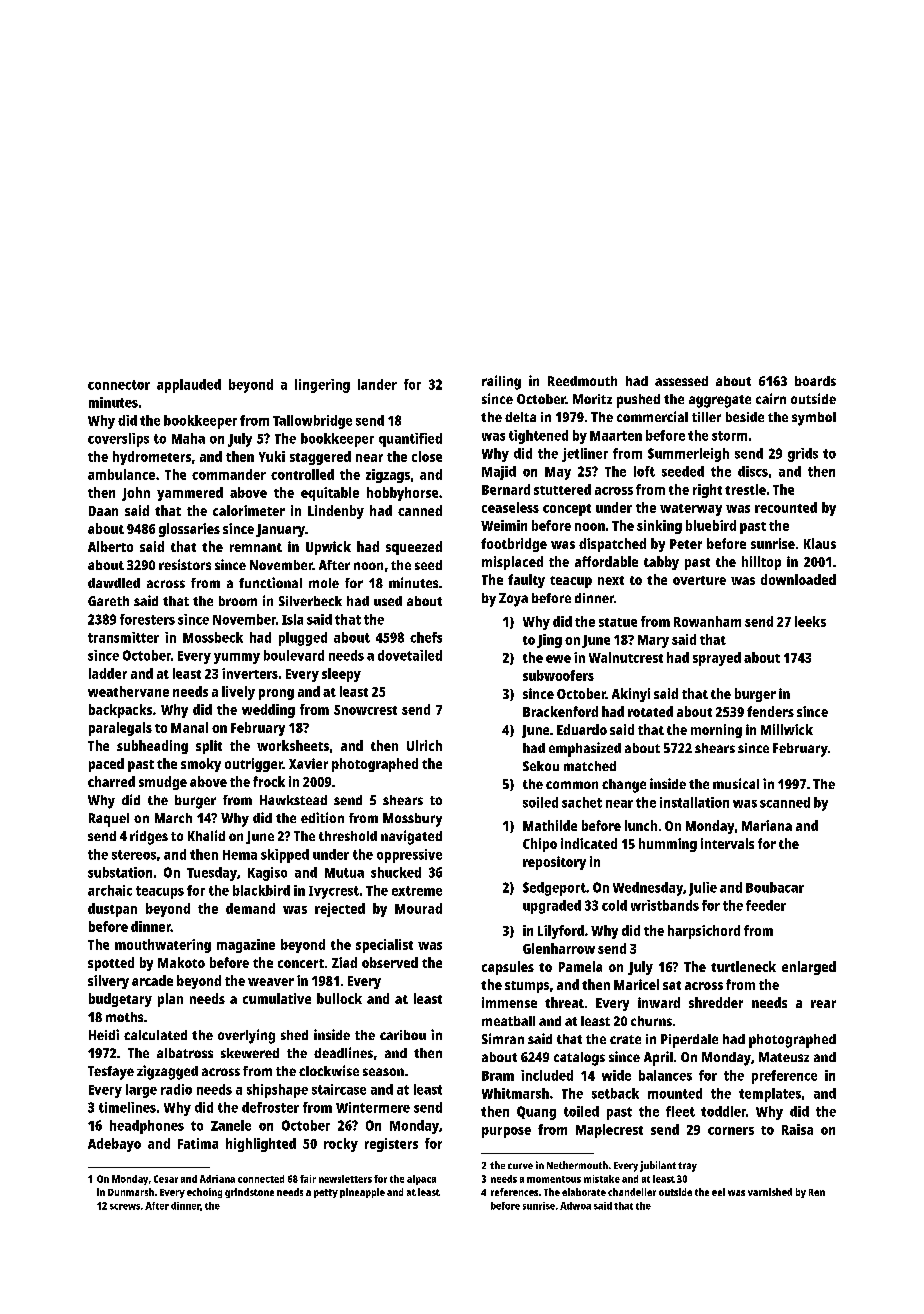  Describe the element at coordinates (513, 600) in the document. I see `Zoya` at that location.
